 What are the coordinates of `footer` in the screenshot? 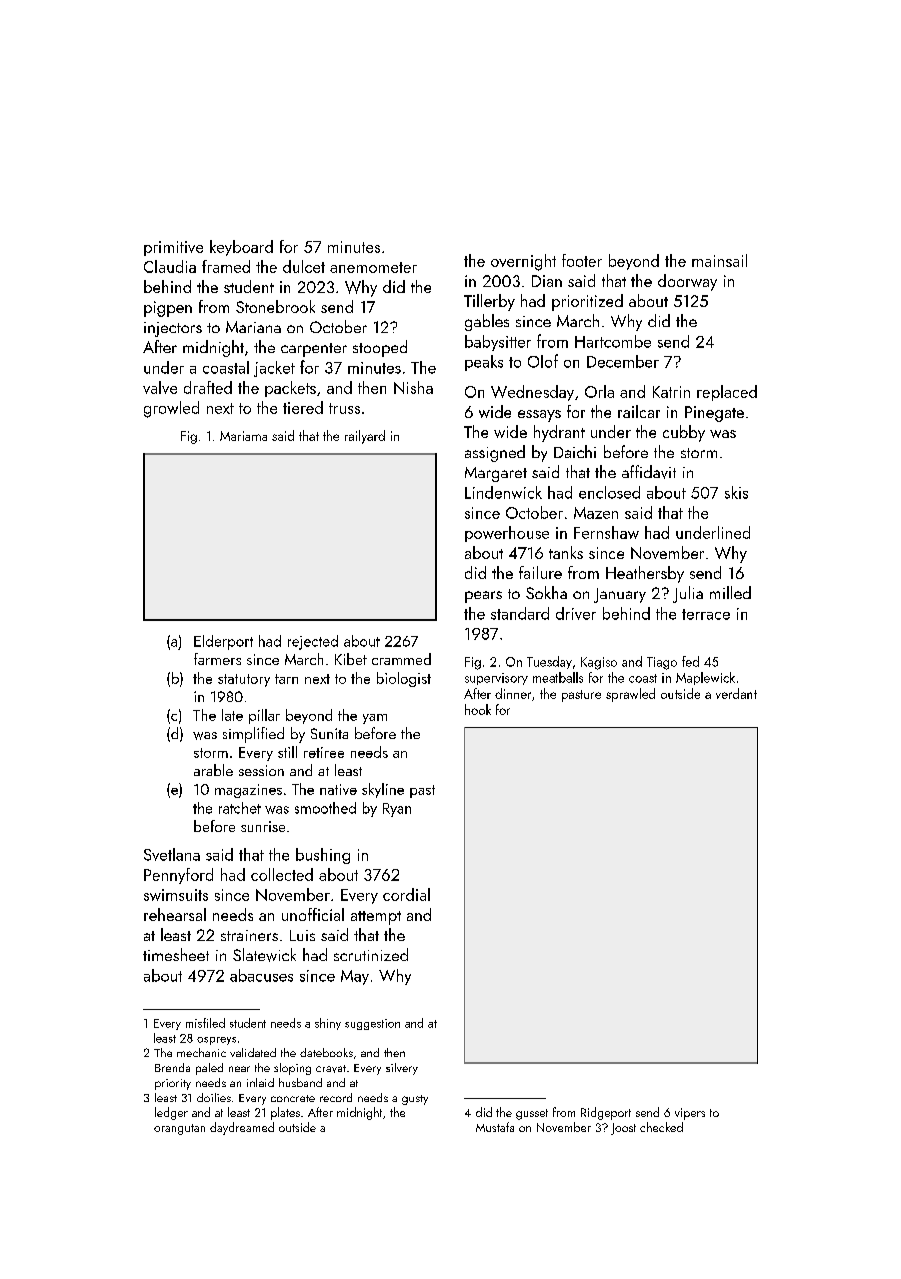 It's located at (582, 260).
